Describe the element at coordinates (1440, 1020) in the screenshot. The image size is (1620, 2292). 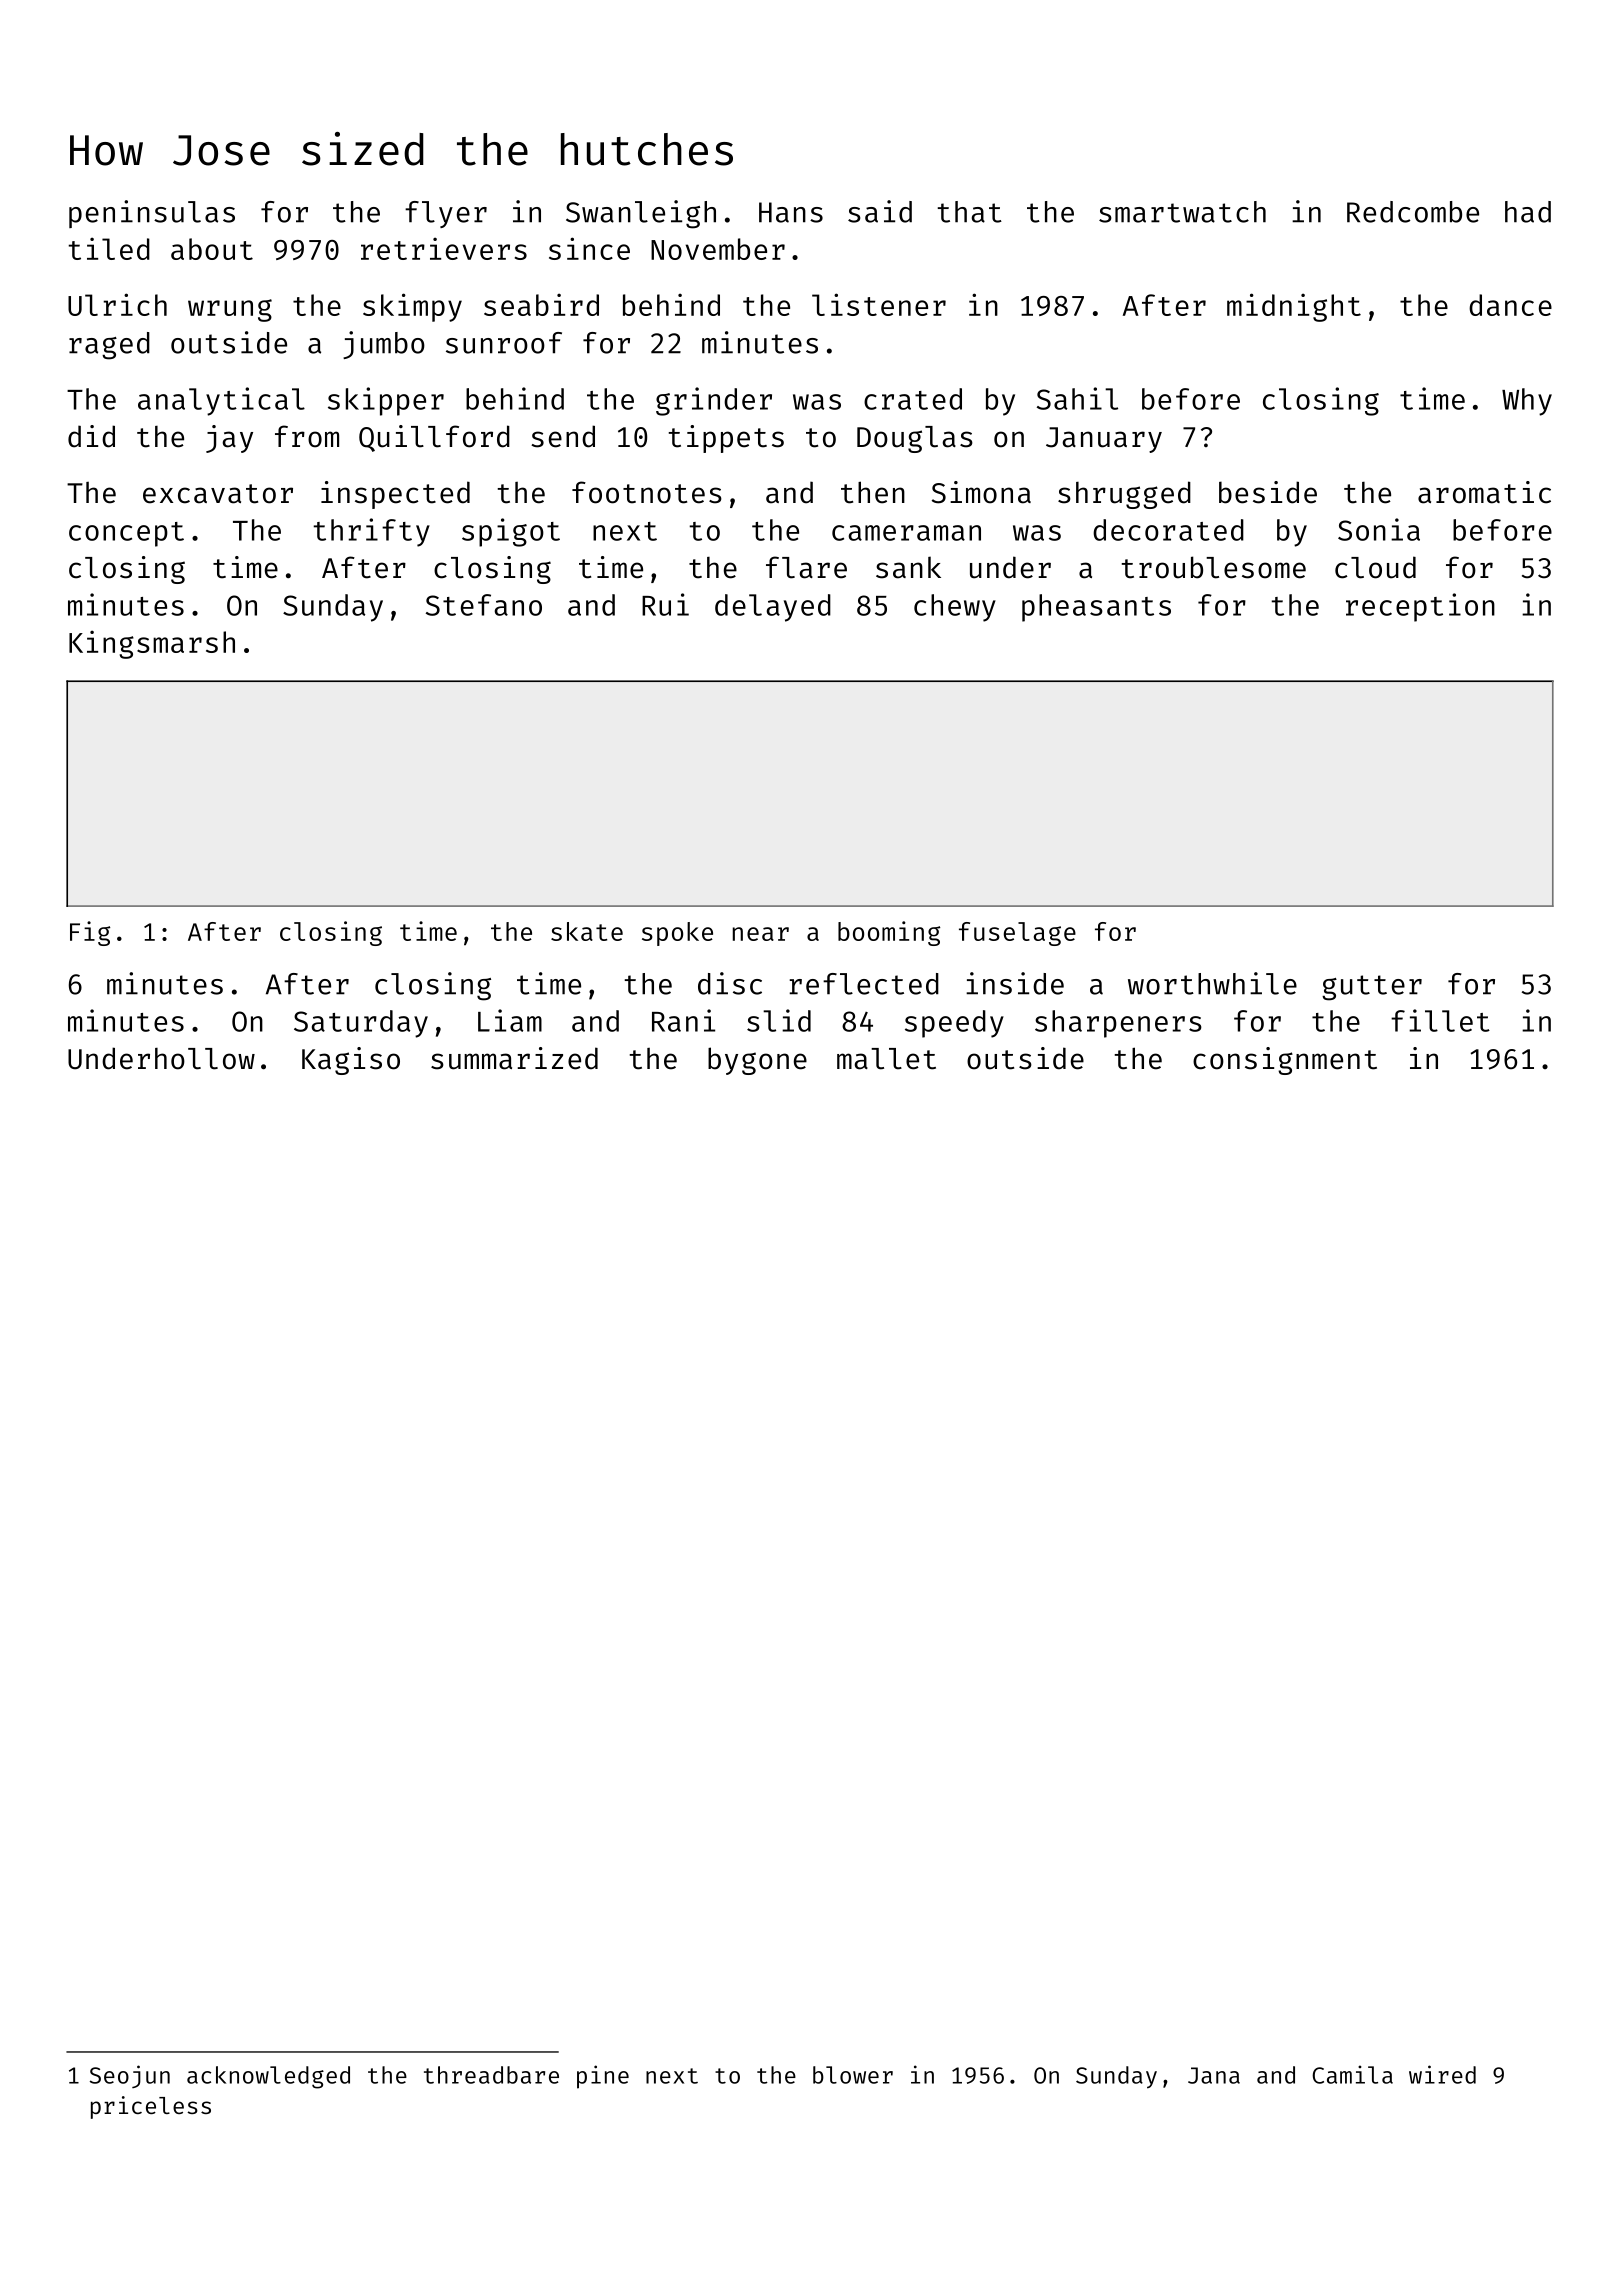
I see `fillet` at that location.
